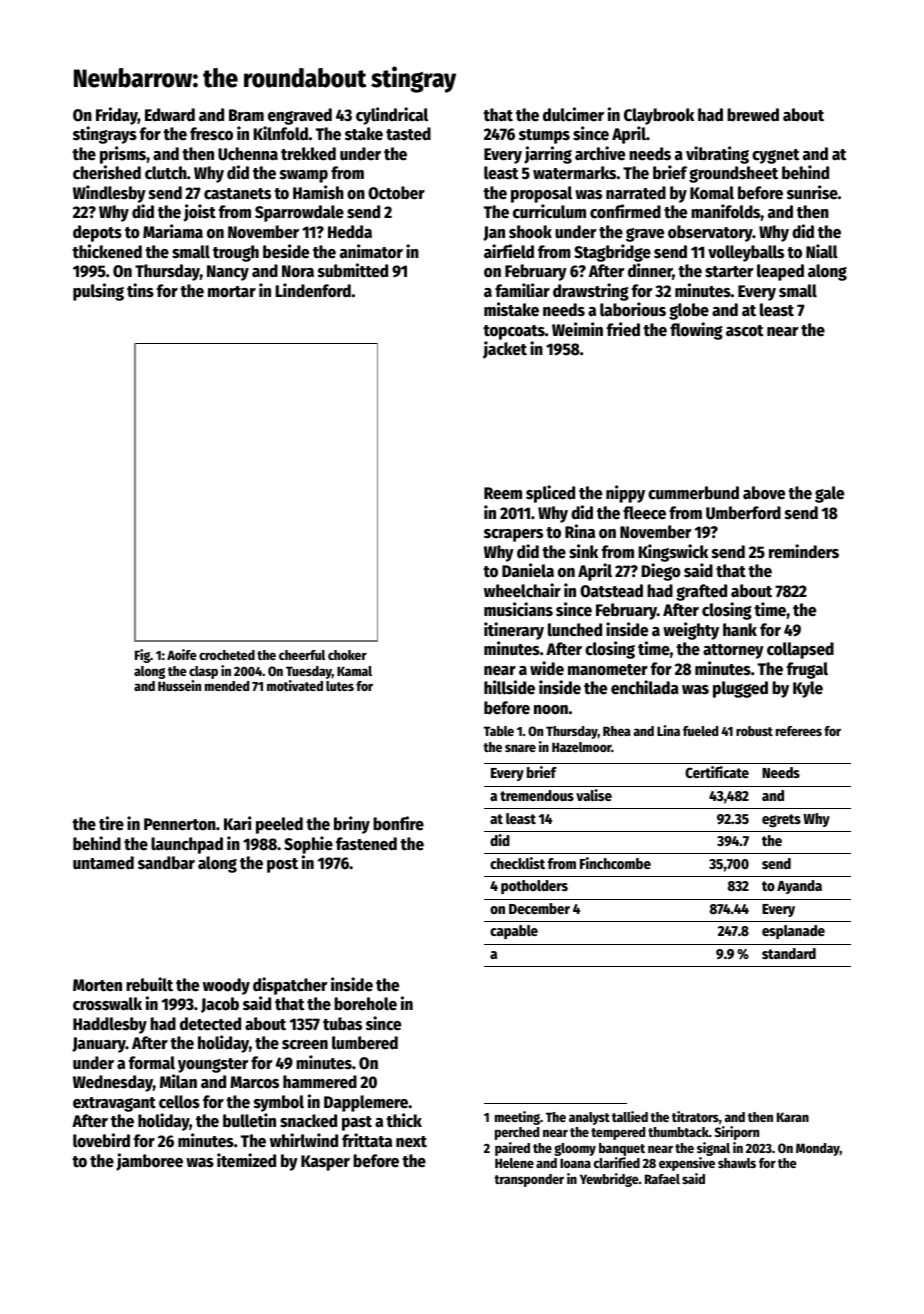 The height and width of the screenshot is (1314, 924). What do you see at coordinates (142, 656) in the screenshot?
I see `Fig` at bounding box center [142, 656].
